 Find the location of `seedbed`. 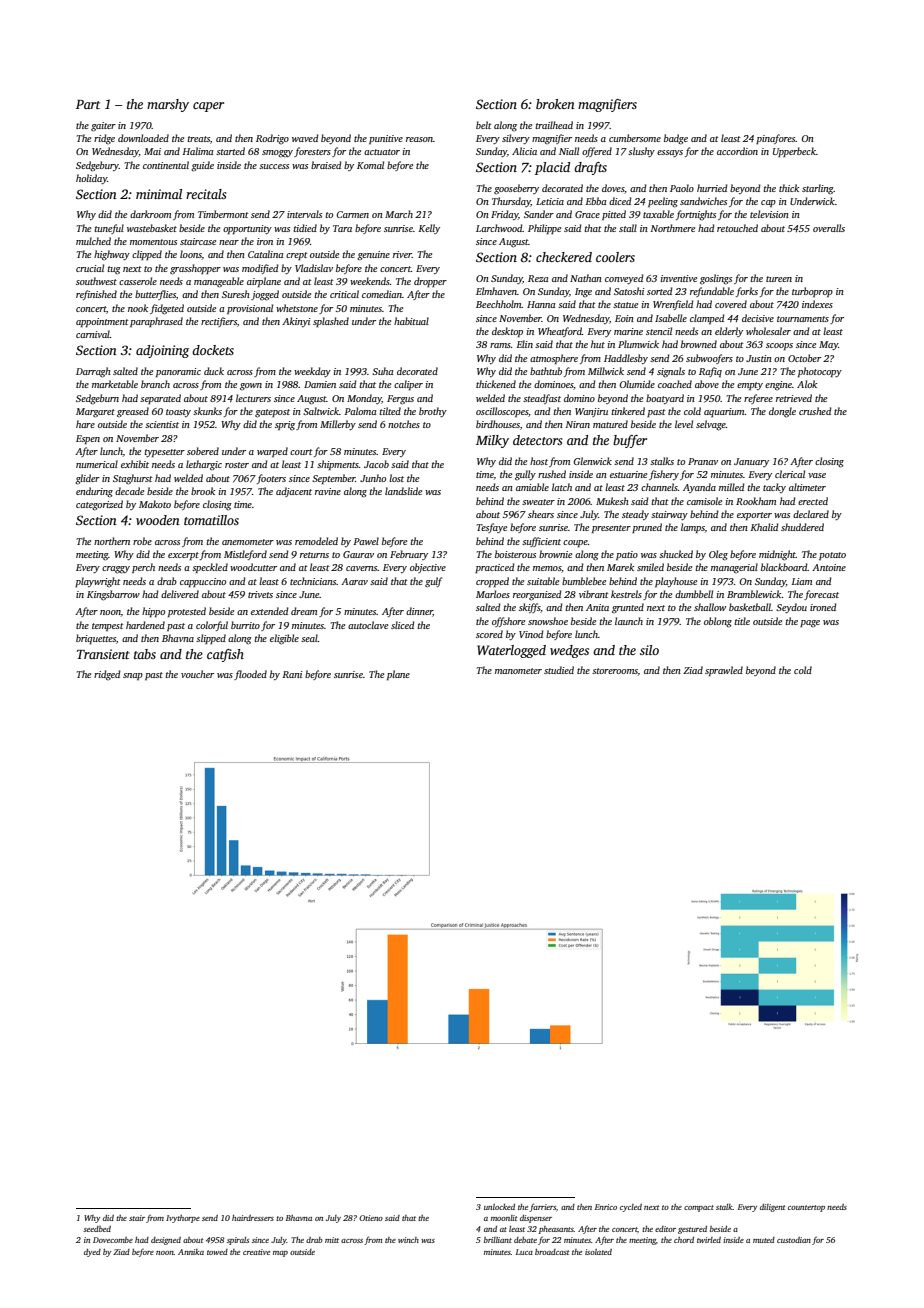

seedbed is located at coordinates (97, 1229).
